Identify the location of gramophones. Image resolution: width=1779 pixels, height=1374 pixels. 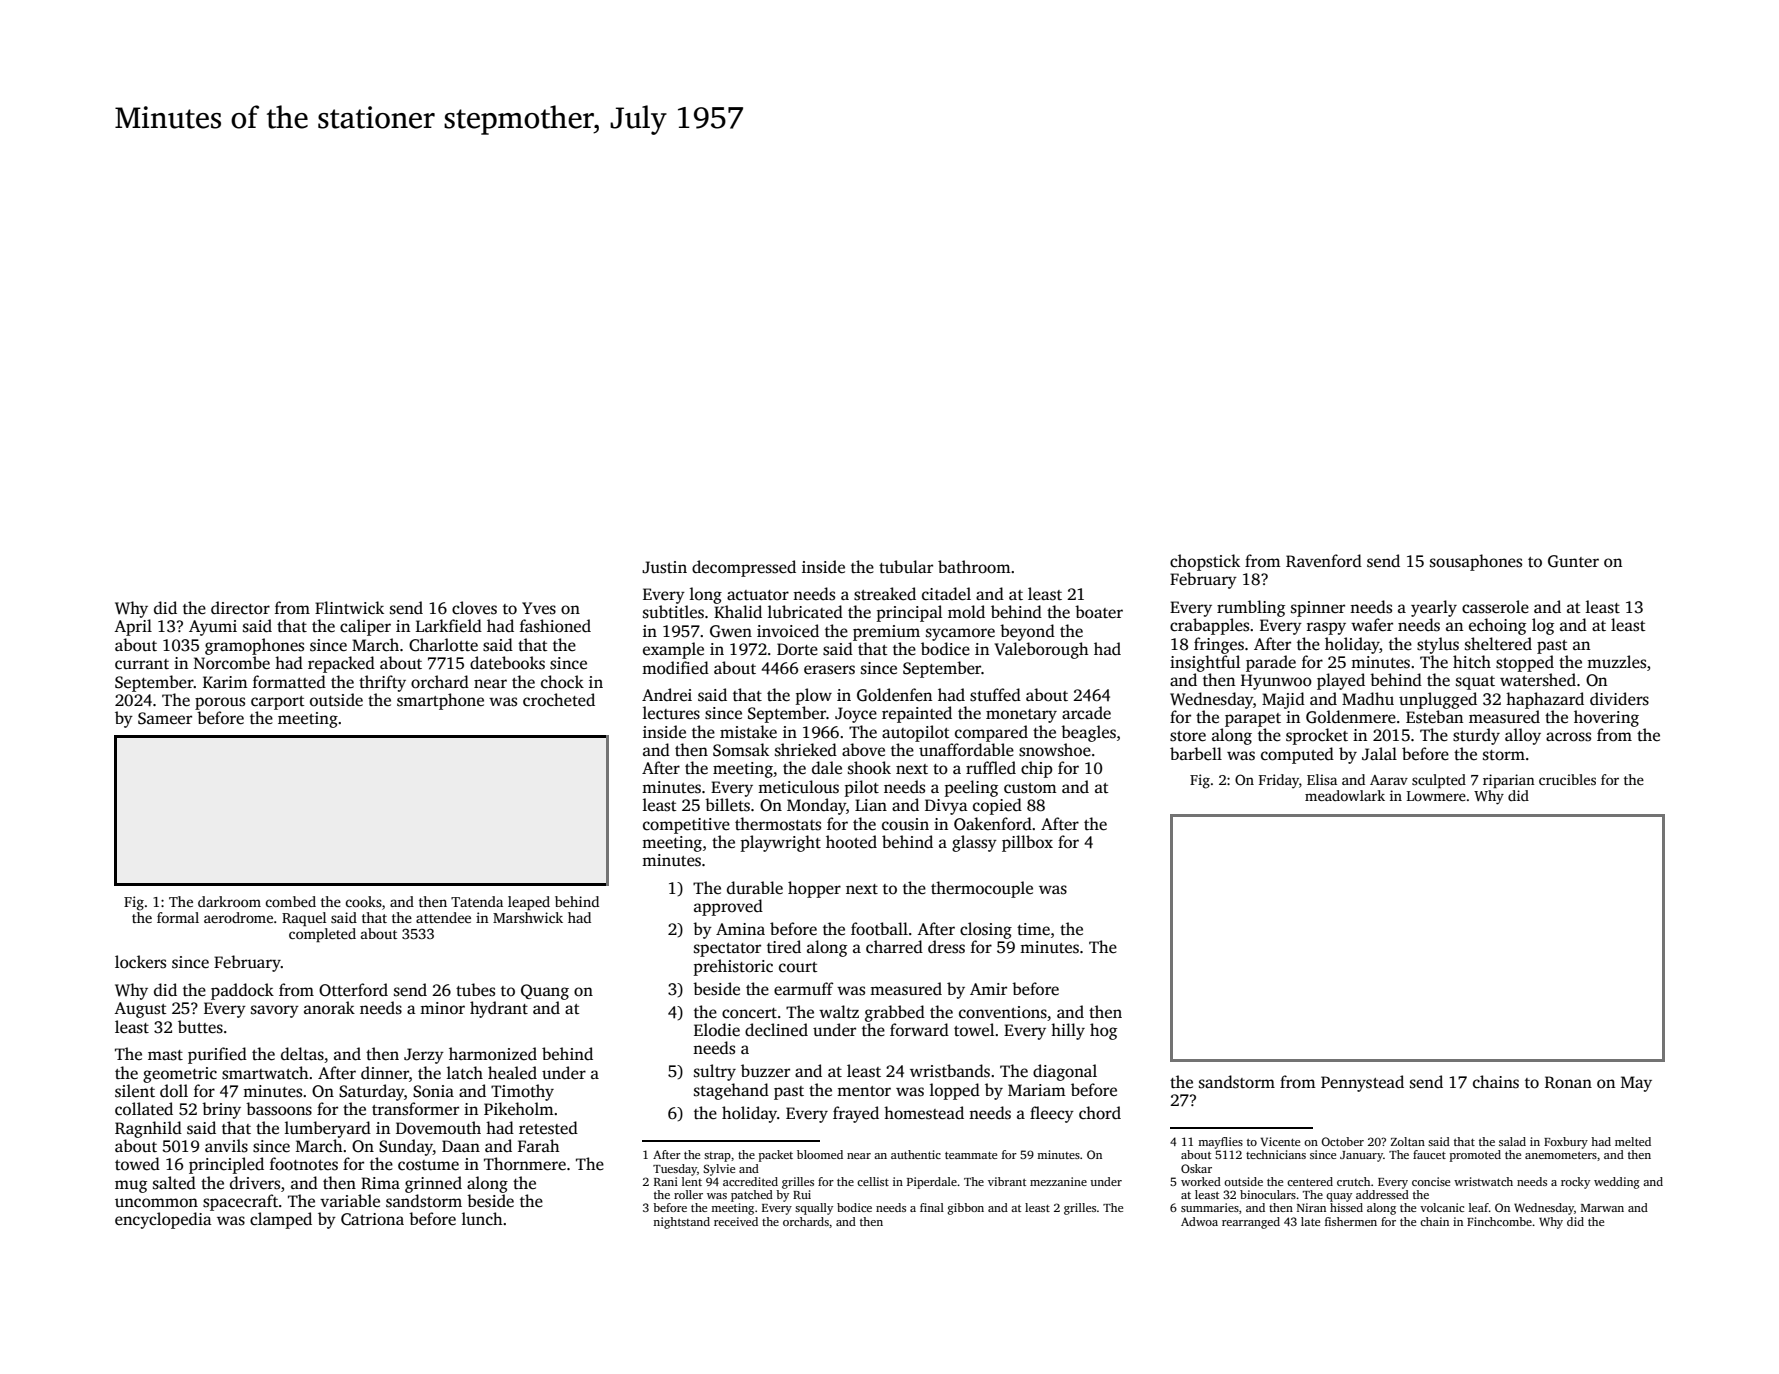
(254, 646).
